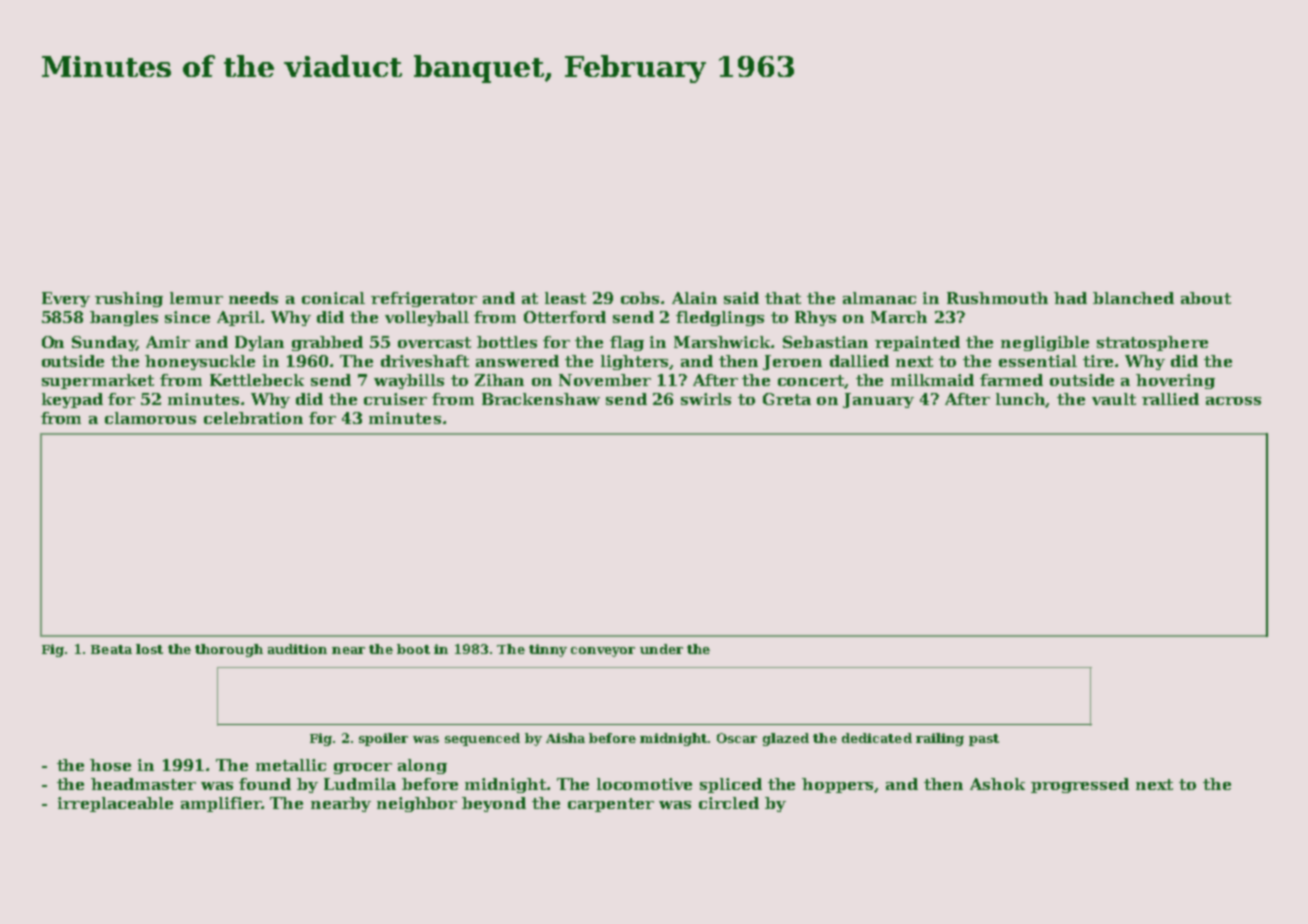  Describe the element at coordinates (1070, 298) in the screenshot. I see `had` at that location.
